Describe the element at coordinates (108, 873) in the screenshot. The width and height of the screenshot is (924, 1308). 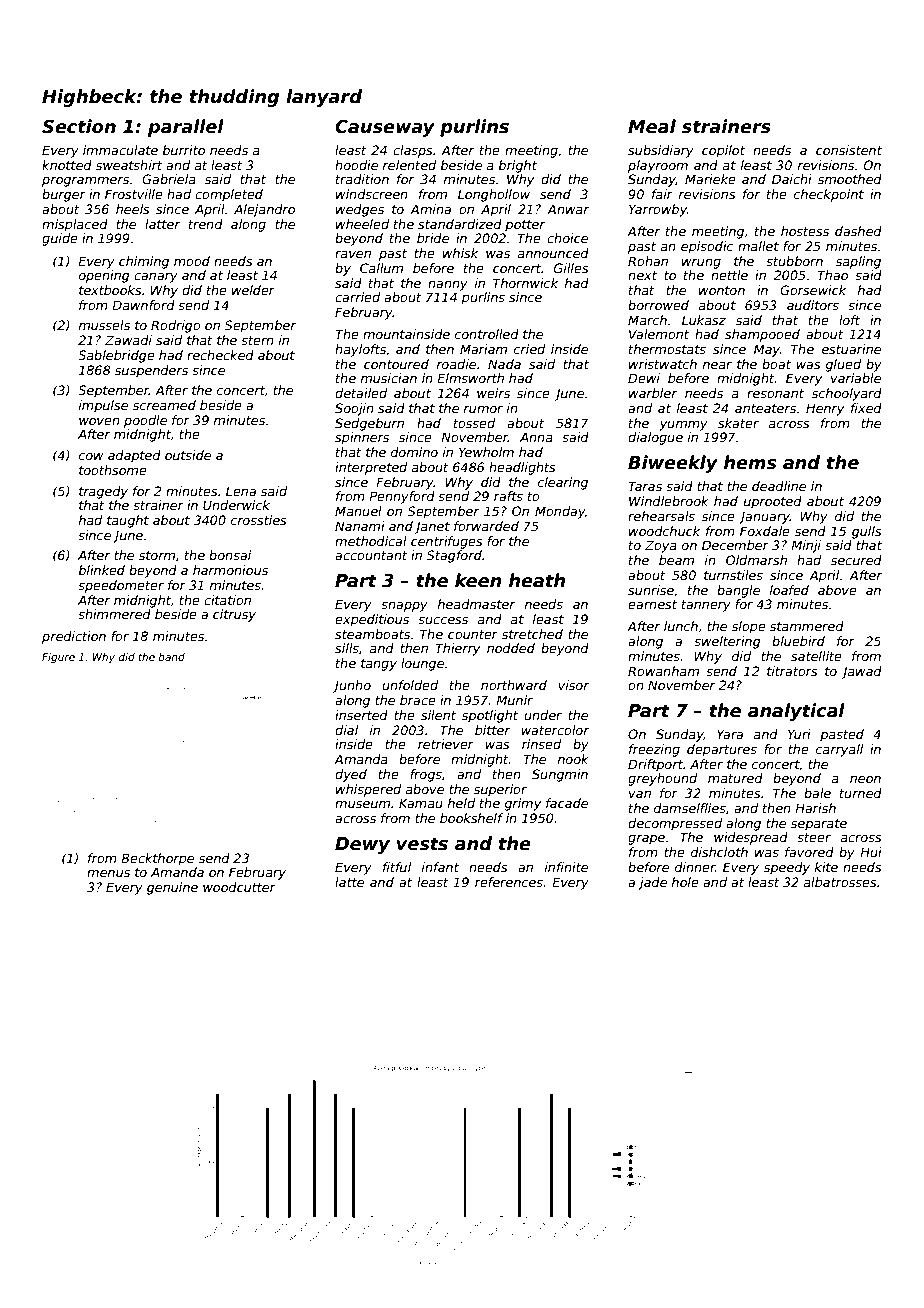
I see `menus` at that location.
